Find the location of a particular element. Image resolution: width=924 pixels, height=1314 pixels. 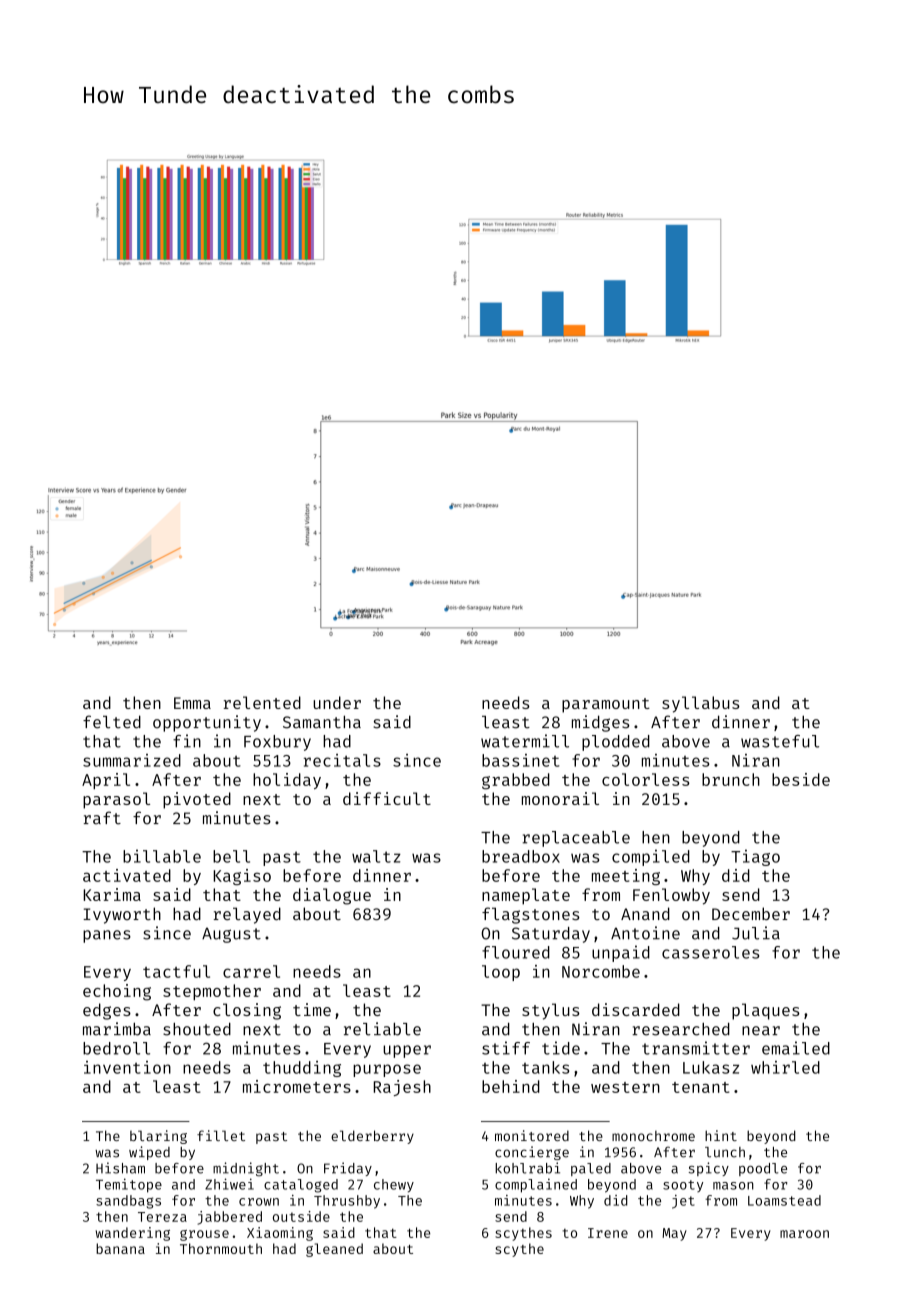

echoing is located at coordinates (117, 992).
